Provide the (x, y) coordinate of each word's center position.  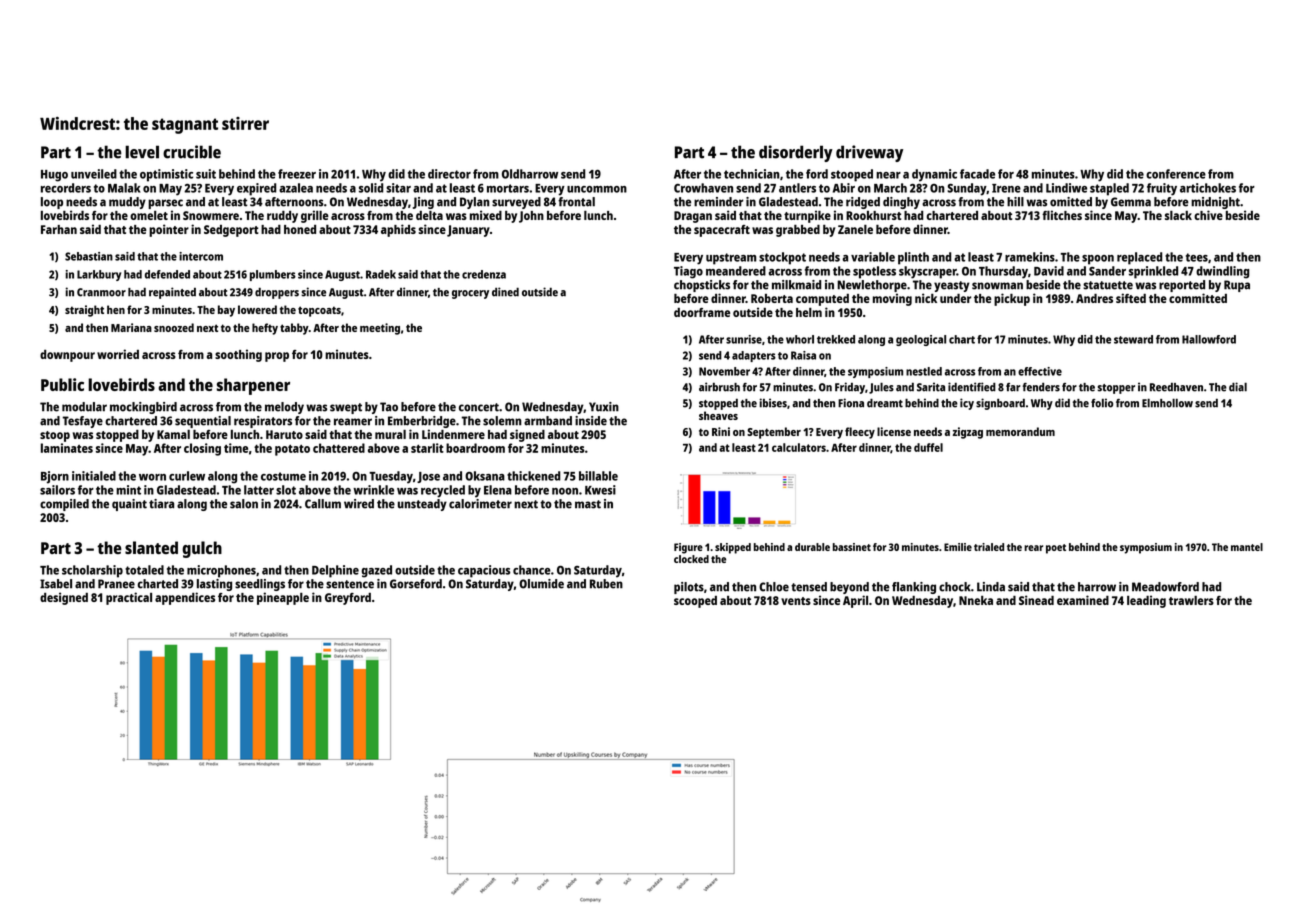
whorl (800, 339)
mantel (1247, 547)
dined (505, 292)
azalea (296, 188)
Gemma (1131, 202)
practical (129, 598)
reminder (718, 202)
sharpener (253, 386)
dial (1238, 387)
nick (926, 298)
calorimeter (480, 504)
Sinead (1036, 600)
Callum (323, 504)
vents (796, 601)
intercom (201, 256)
